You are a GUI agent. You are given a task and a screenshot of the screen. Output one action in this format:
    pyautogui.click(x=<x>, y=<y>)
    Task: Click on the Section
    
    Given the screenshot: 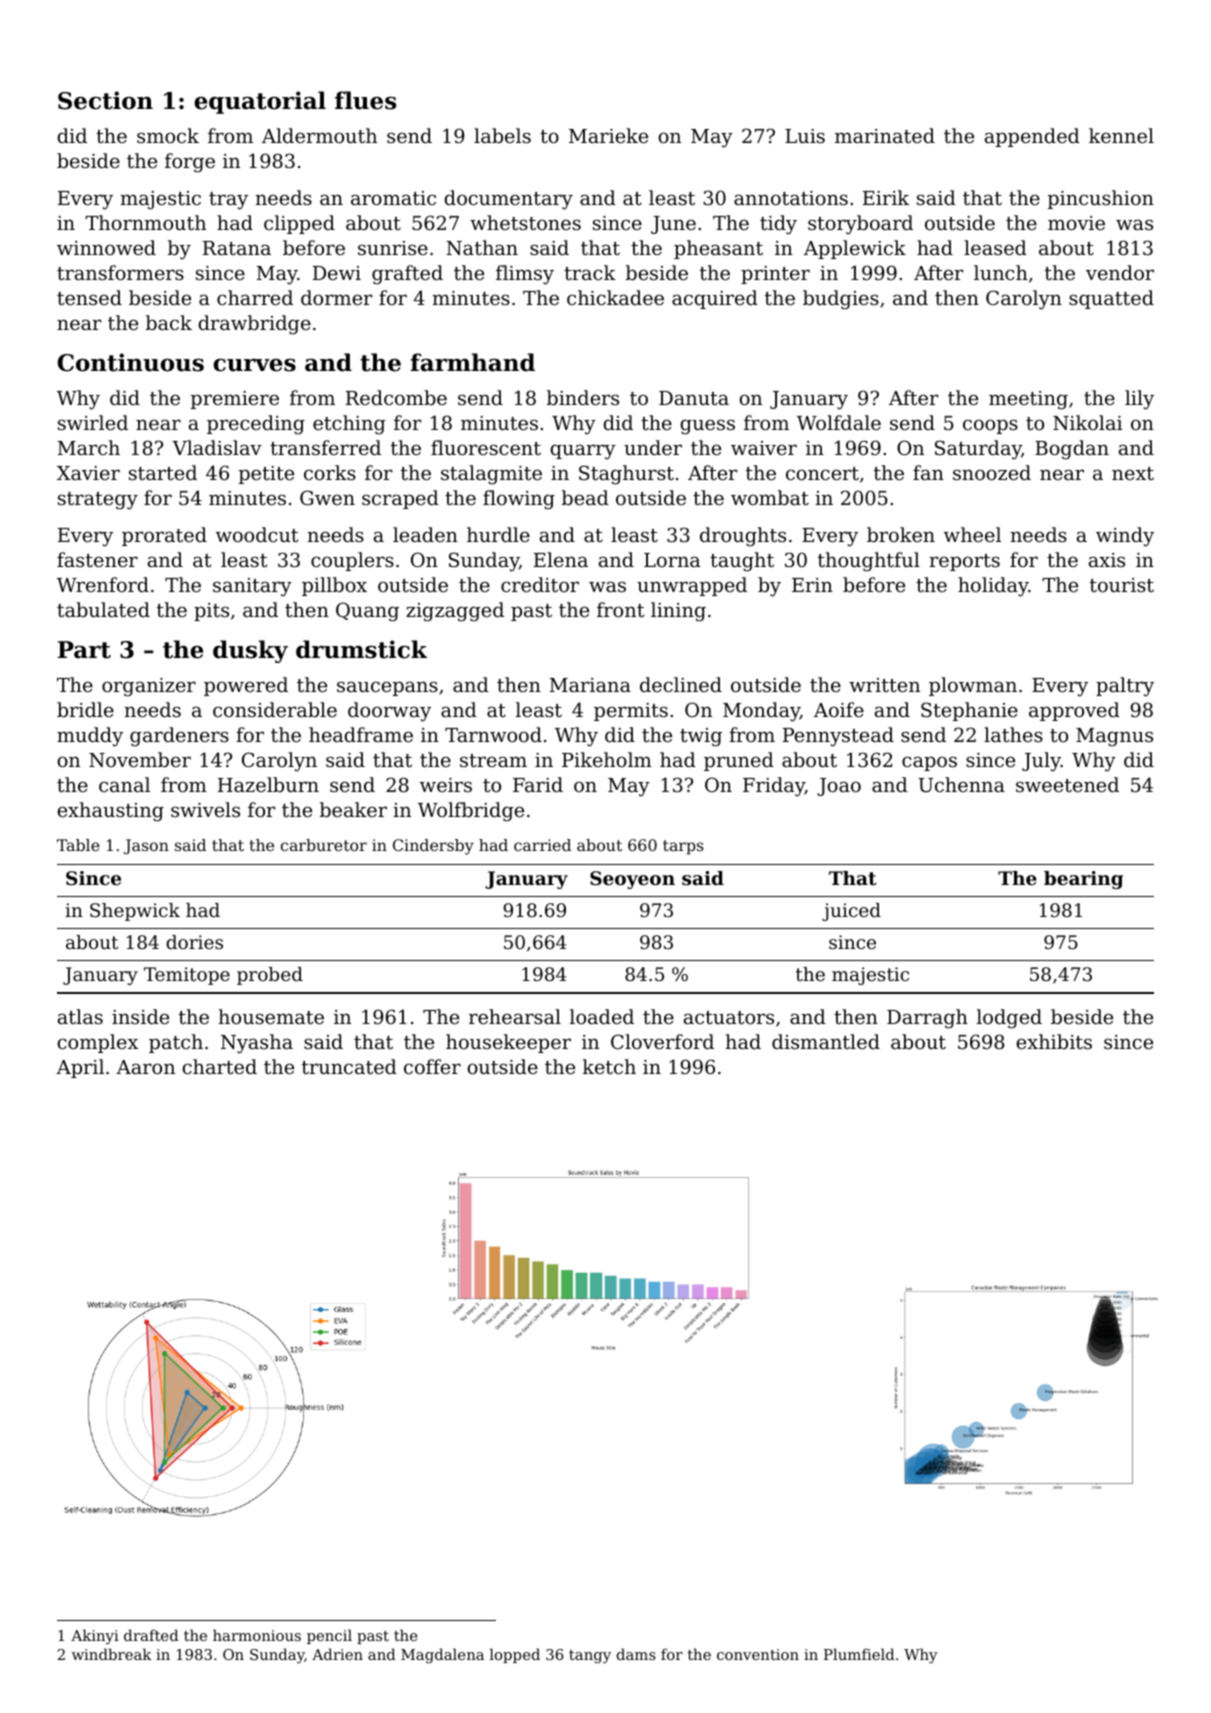 What is the action you would take?
    pyautogui.click(x=105, y=100)
